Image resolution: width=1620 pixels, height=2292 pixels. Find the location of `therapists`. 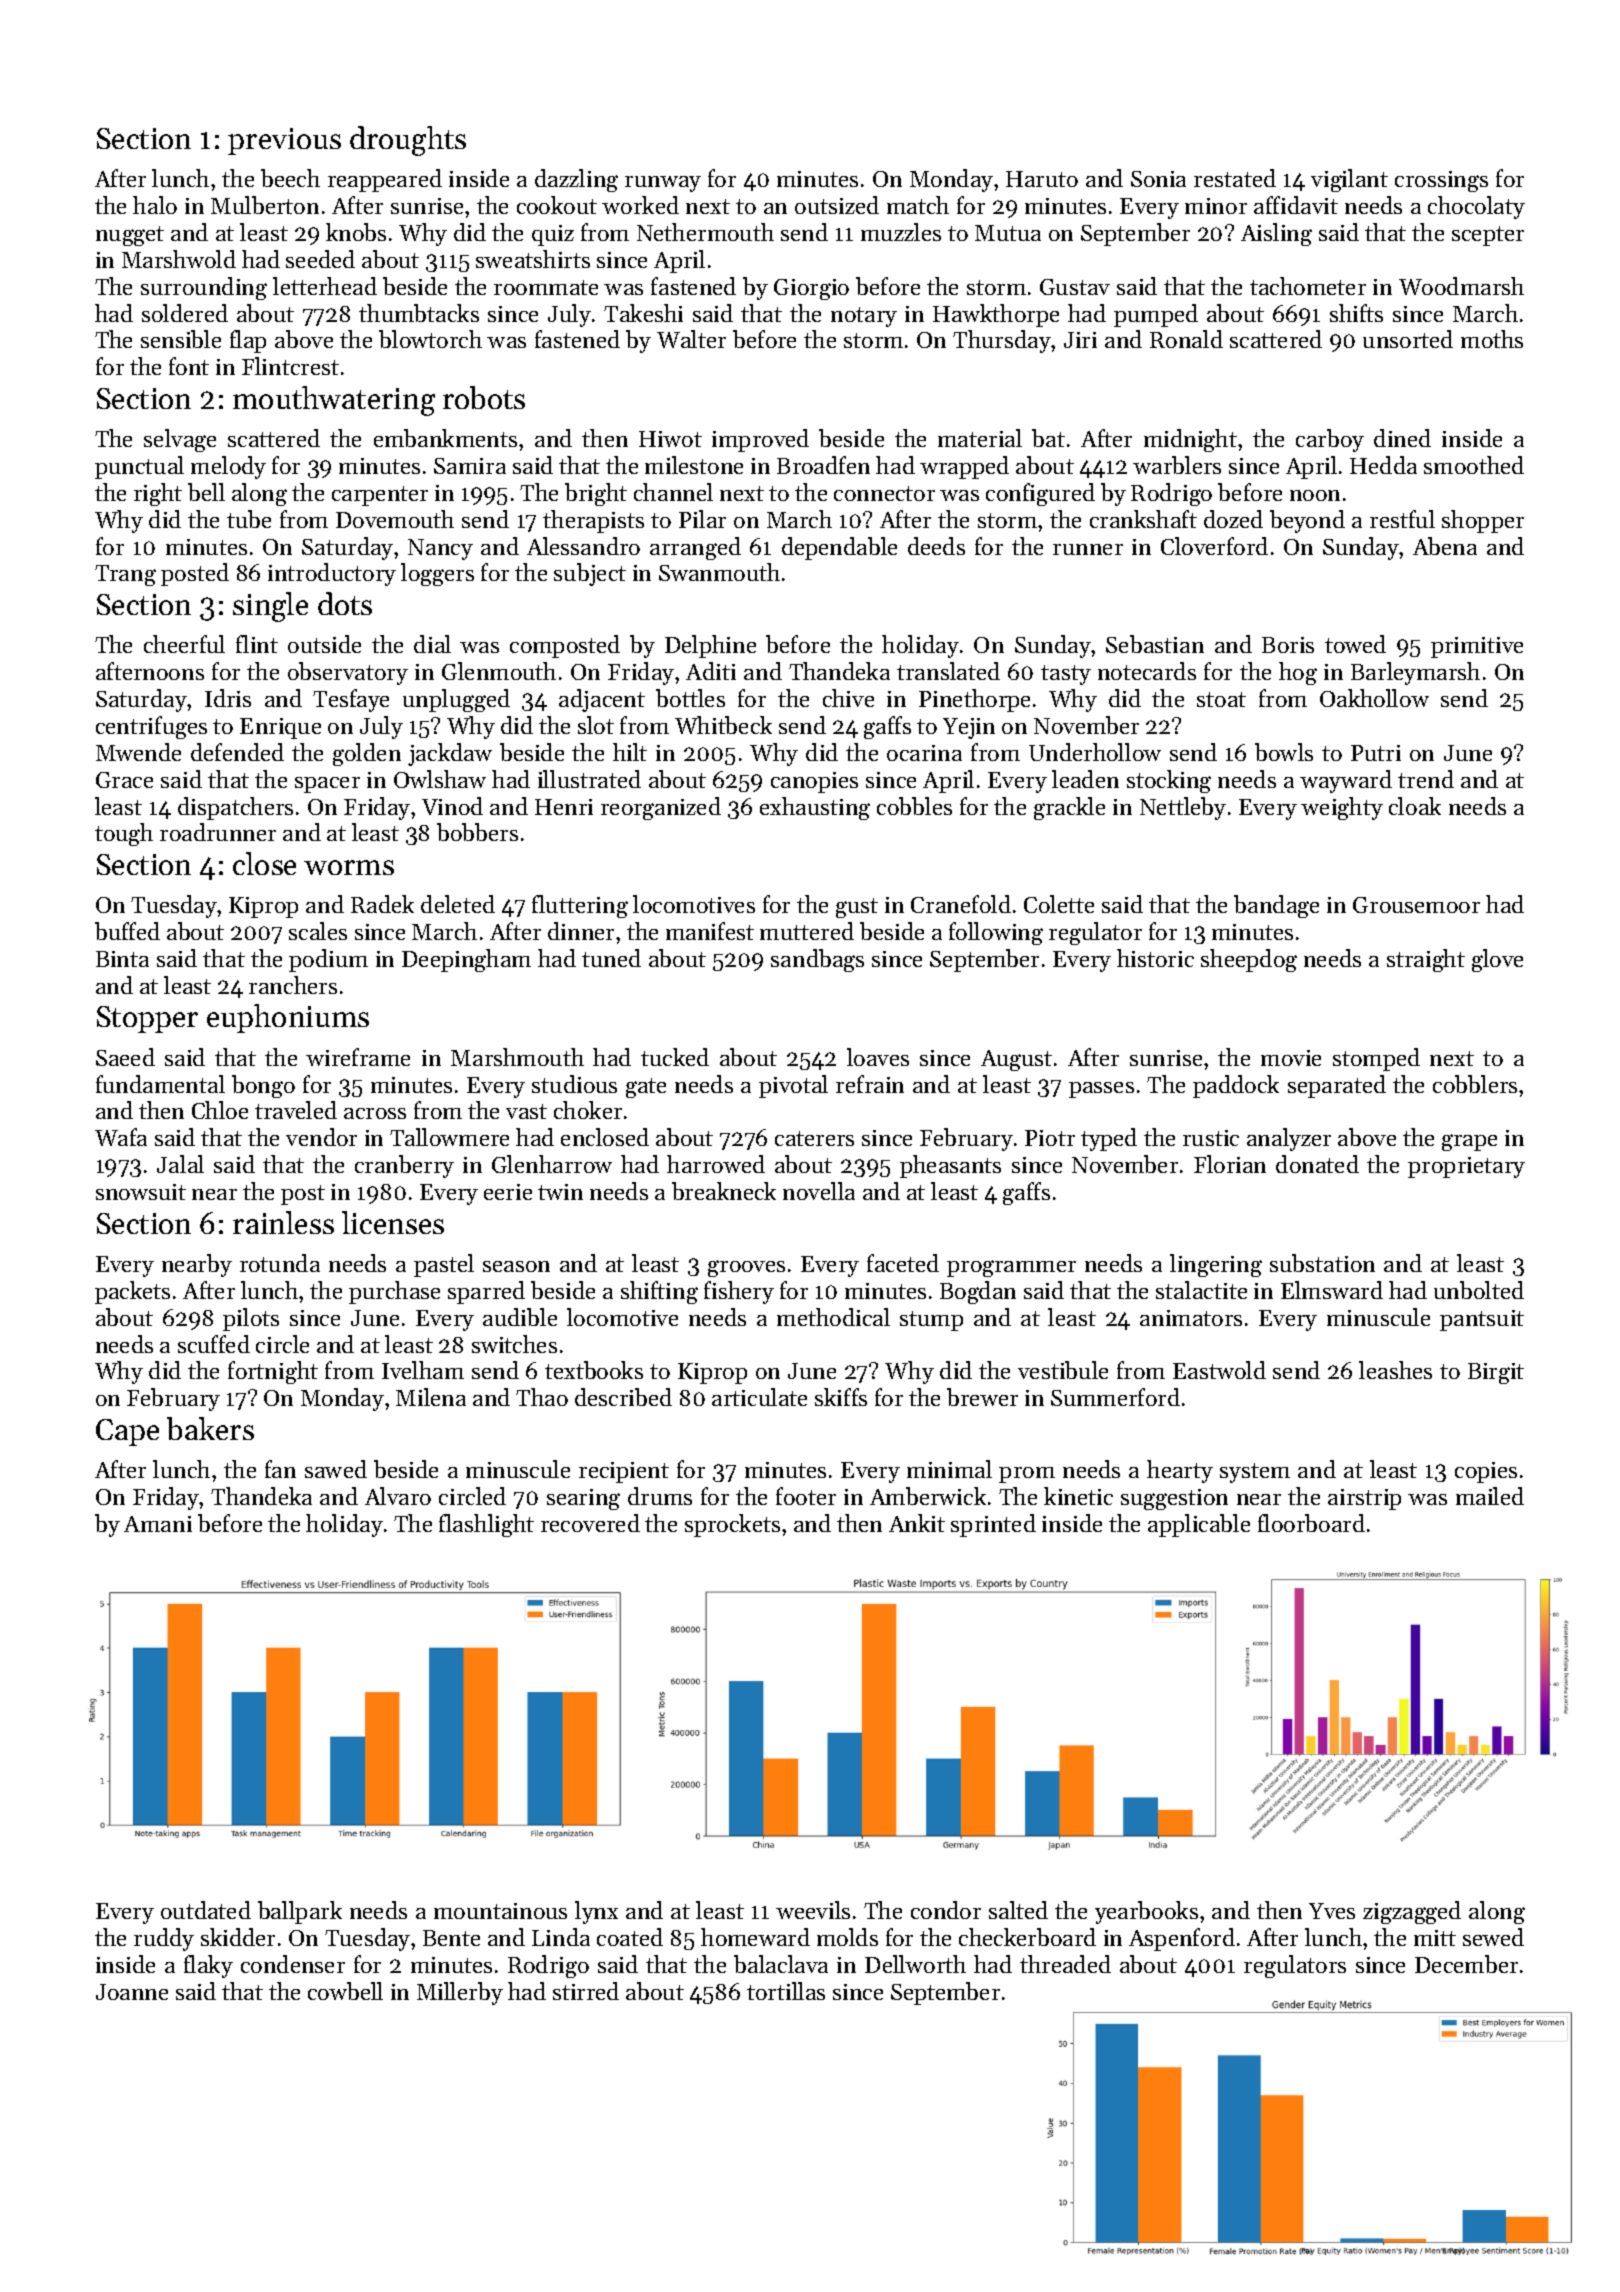

therapists is located at coordinates (593, 521).
